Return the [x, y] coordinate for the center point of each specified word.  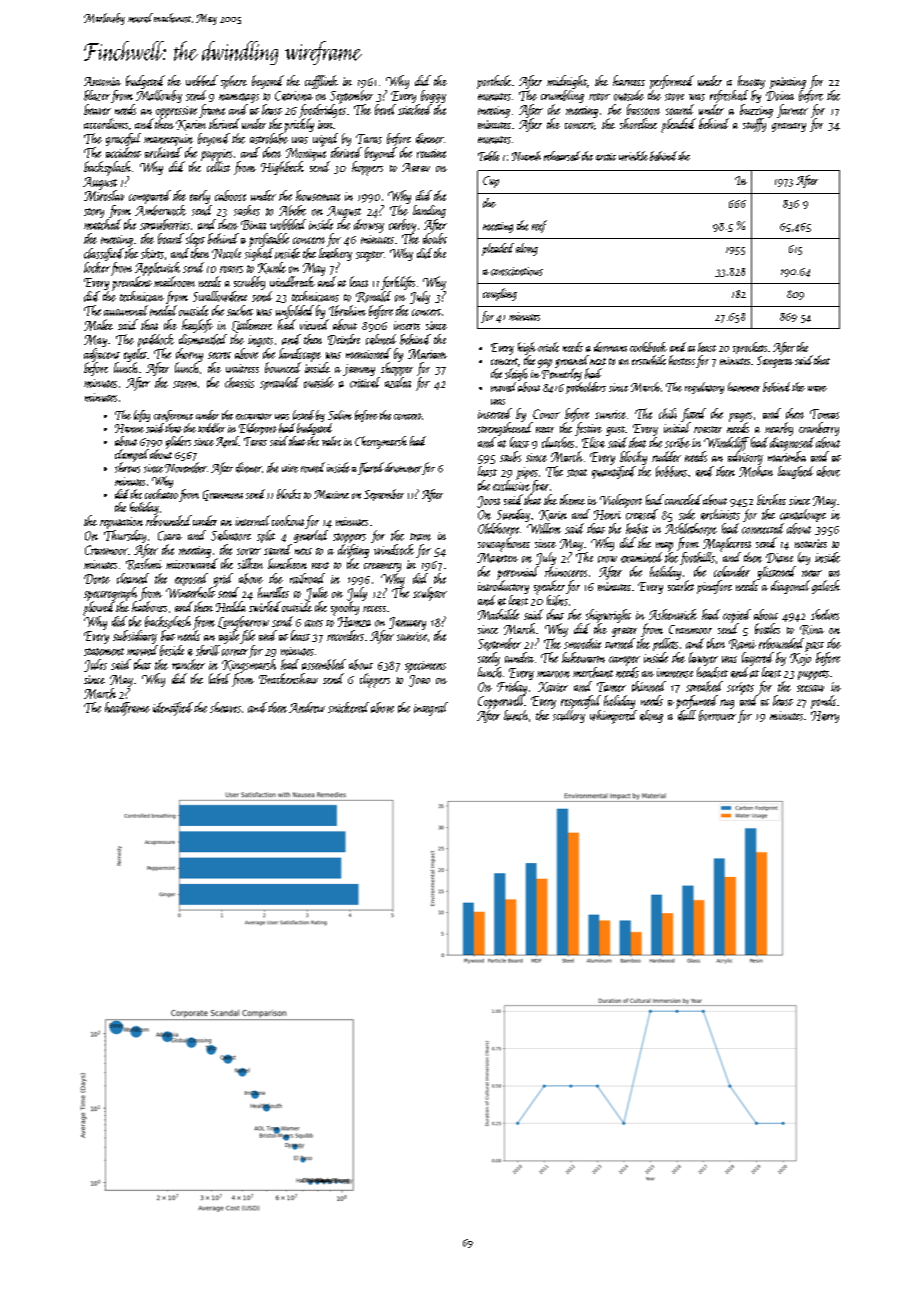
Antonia [102, 81]
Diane [779, 558]
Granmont [223, 495]
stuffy [754, 125]
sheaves [225, 707]
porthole [494, 82]
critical [365, 382]
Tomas [824, 414]
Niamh [526, 156]
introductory [503, 587]
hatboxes [149, 606]
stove [674, 97]
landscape [300, 355]
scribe [677, 442]
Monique [306, 154]
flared [371, 468]
